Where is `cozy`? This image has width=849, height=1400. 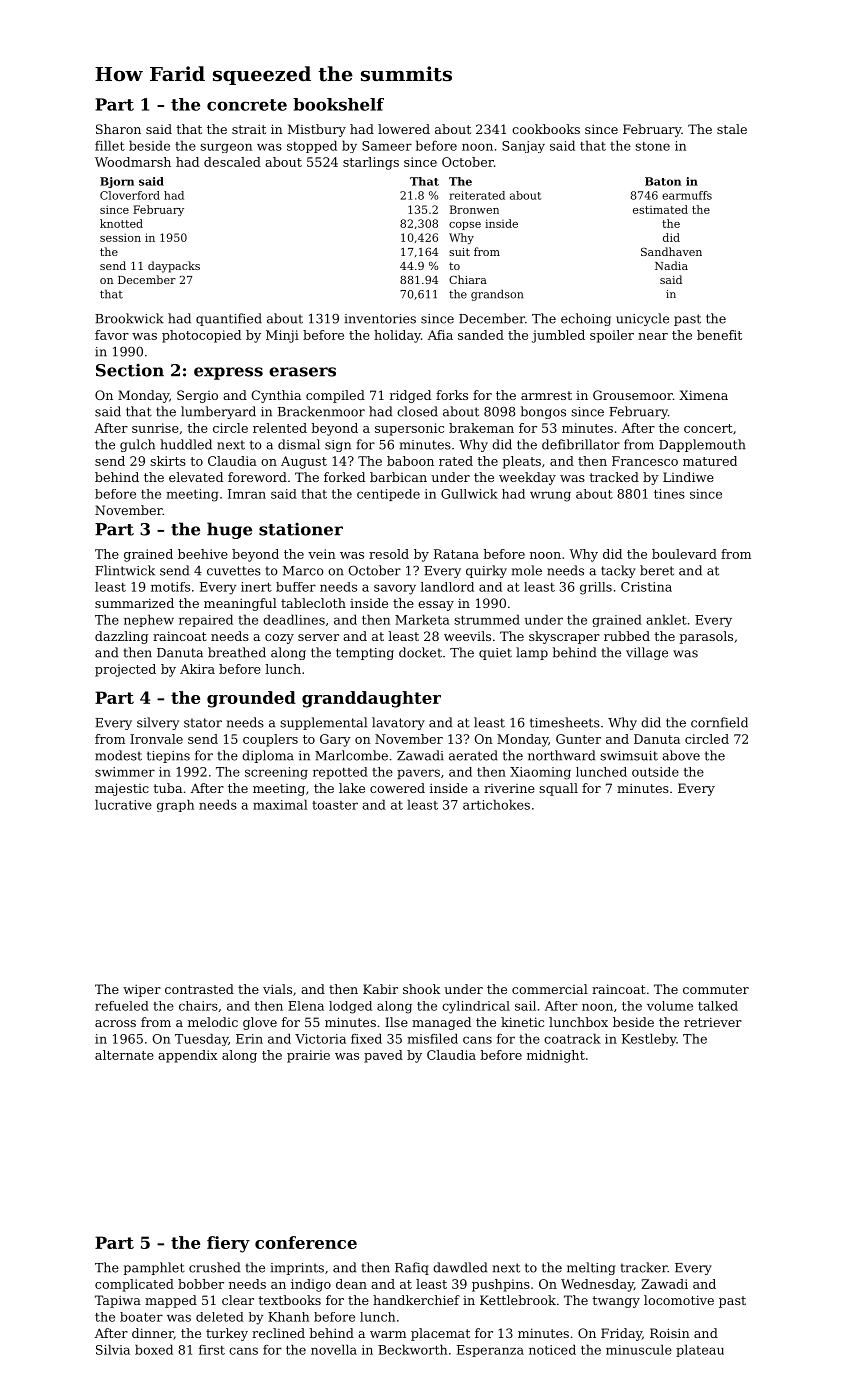 cozy is located at coordinates (279, 639).
